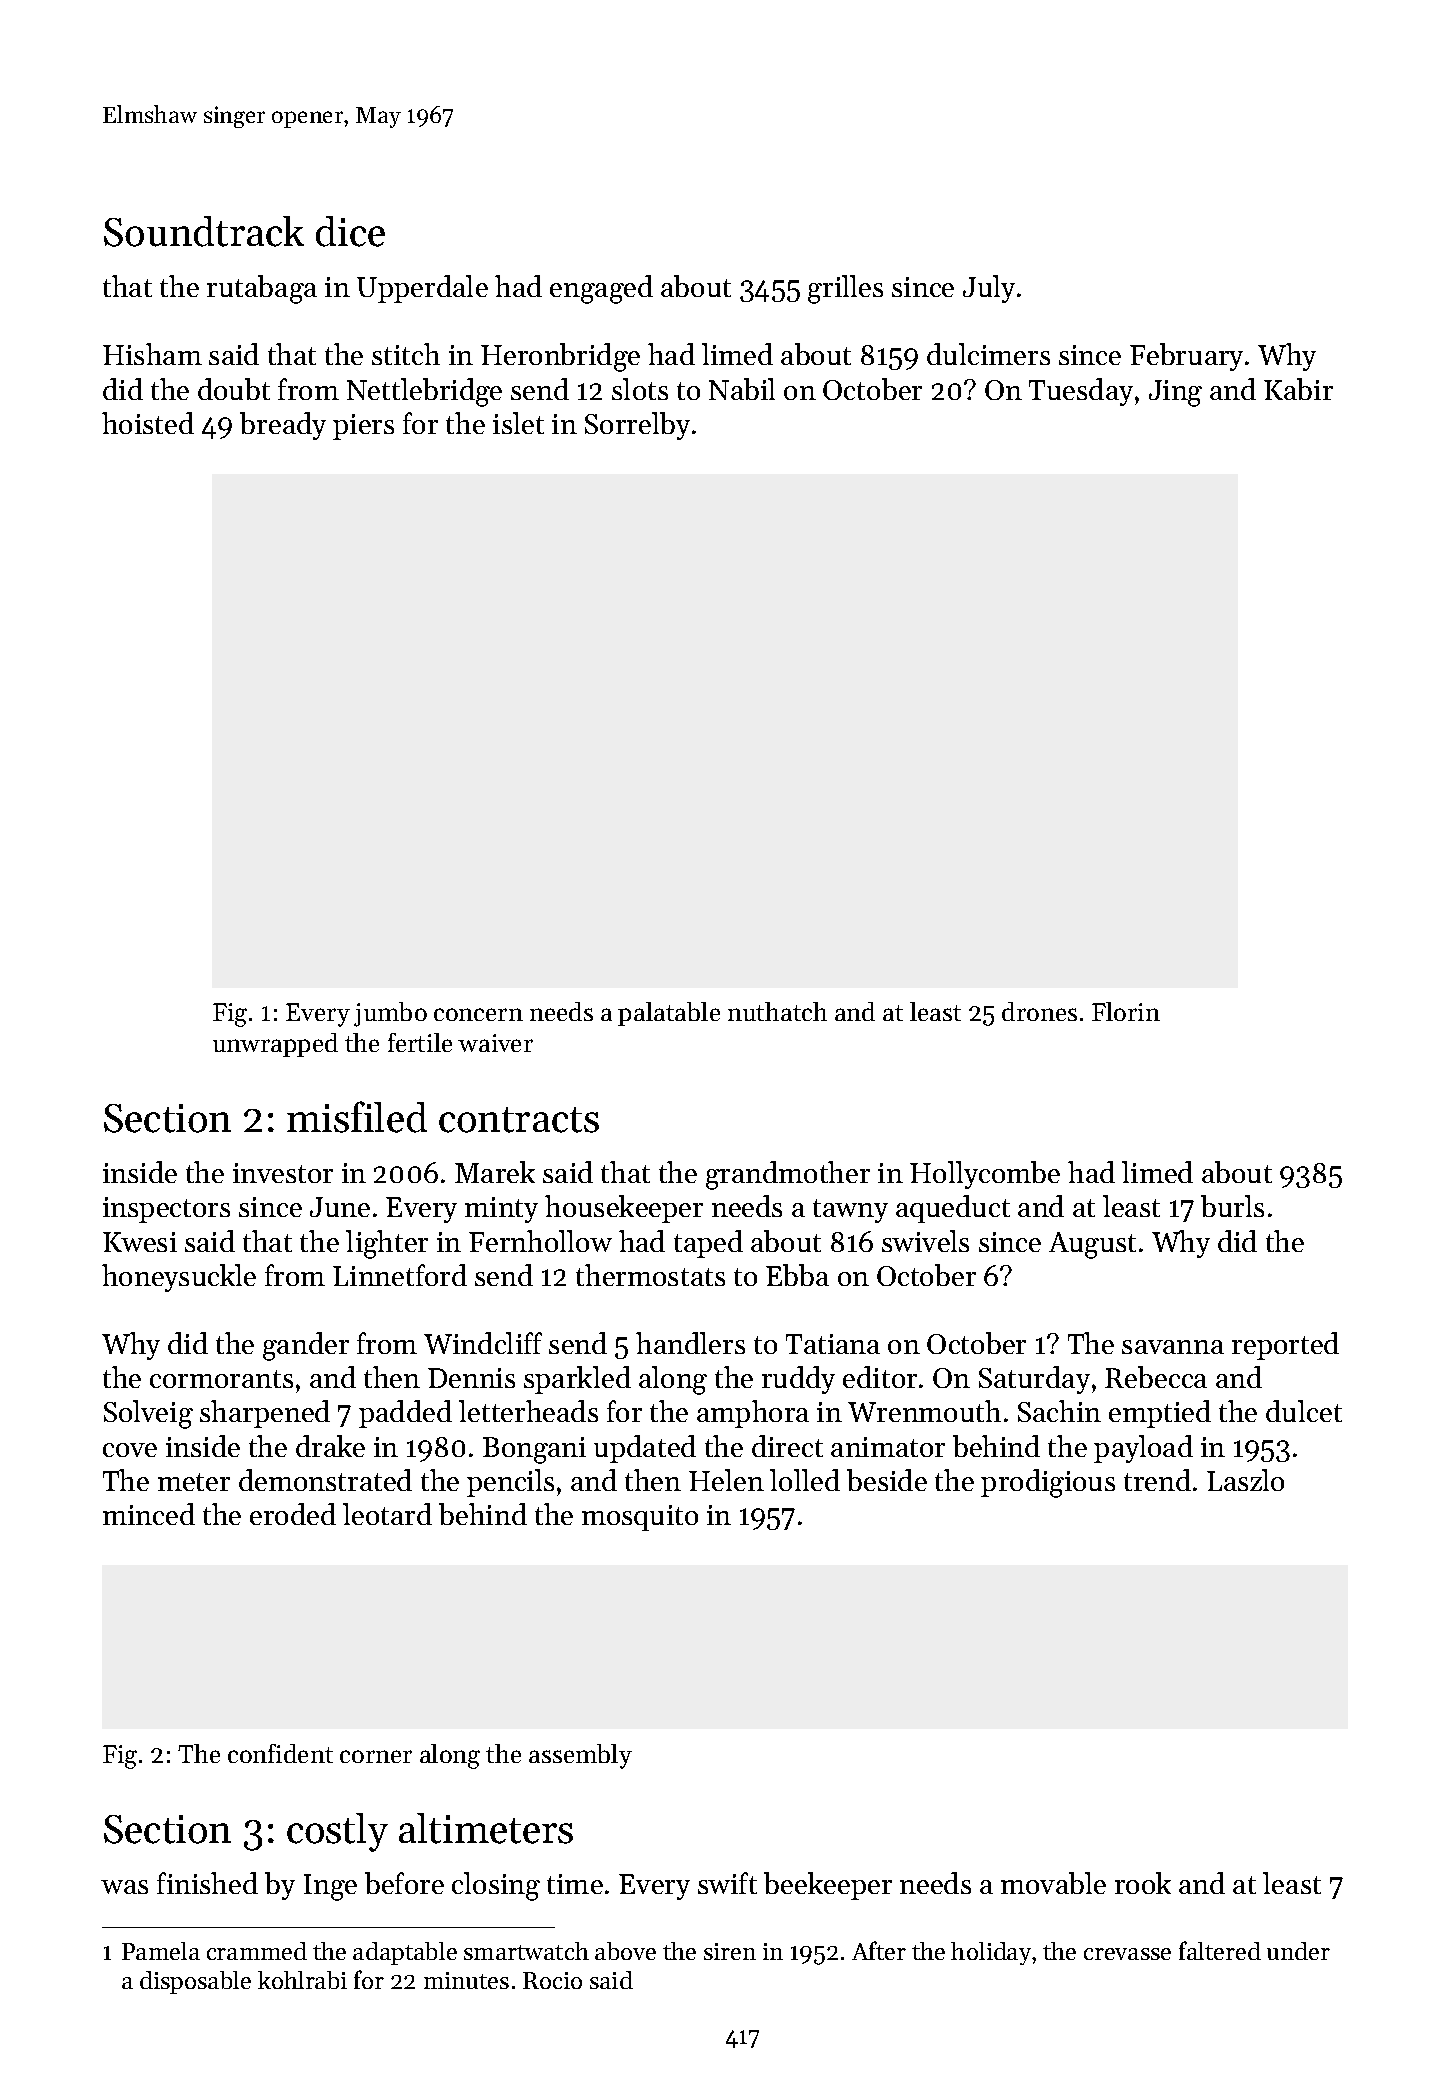 The height and width of the screenshot is (2100, 1450). What do you see at coordinates (337, 1832) in the screenshot?
I see `costly` at bounding box center [337, 1832].
